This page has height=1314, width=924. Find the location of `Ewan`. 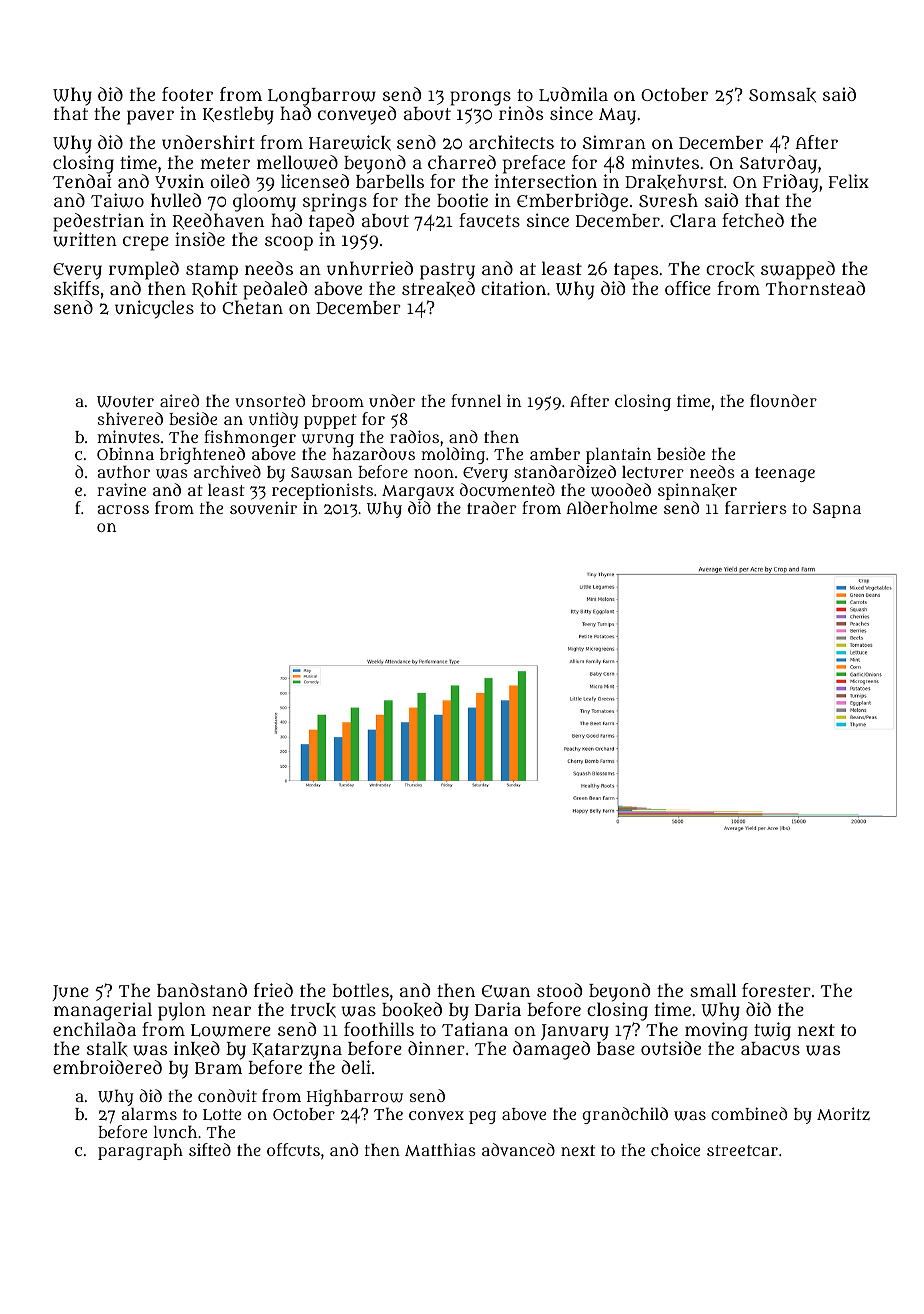

Ewan is located at coordinates (506, 991).
